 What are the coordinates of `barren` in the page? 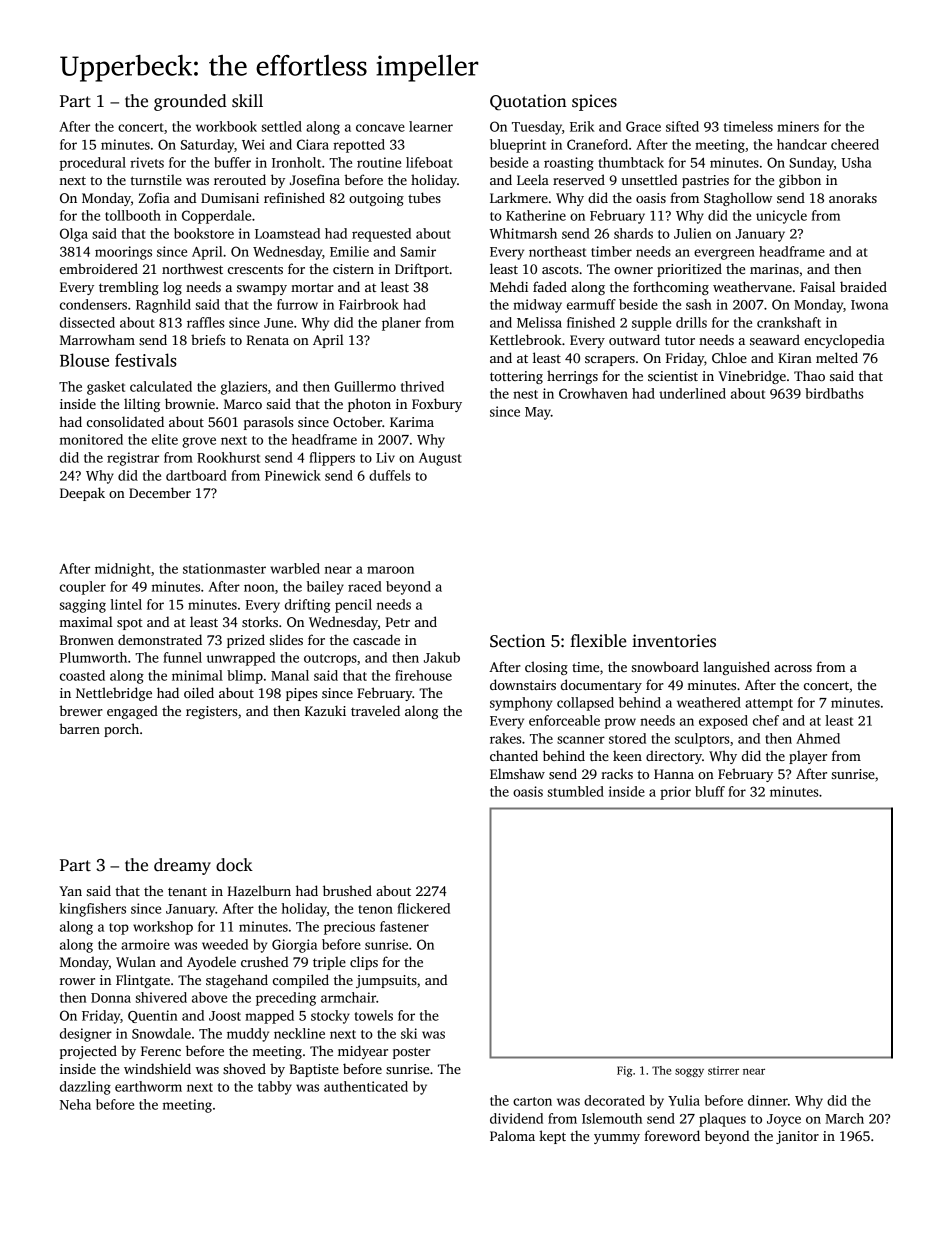 It's located at (79, 728).
